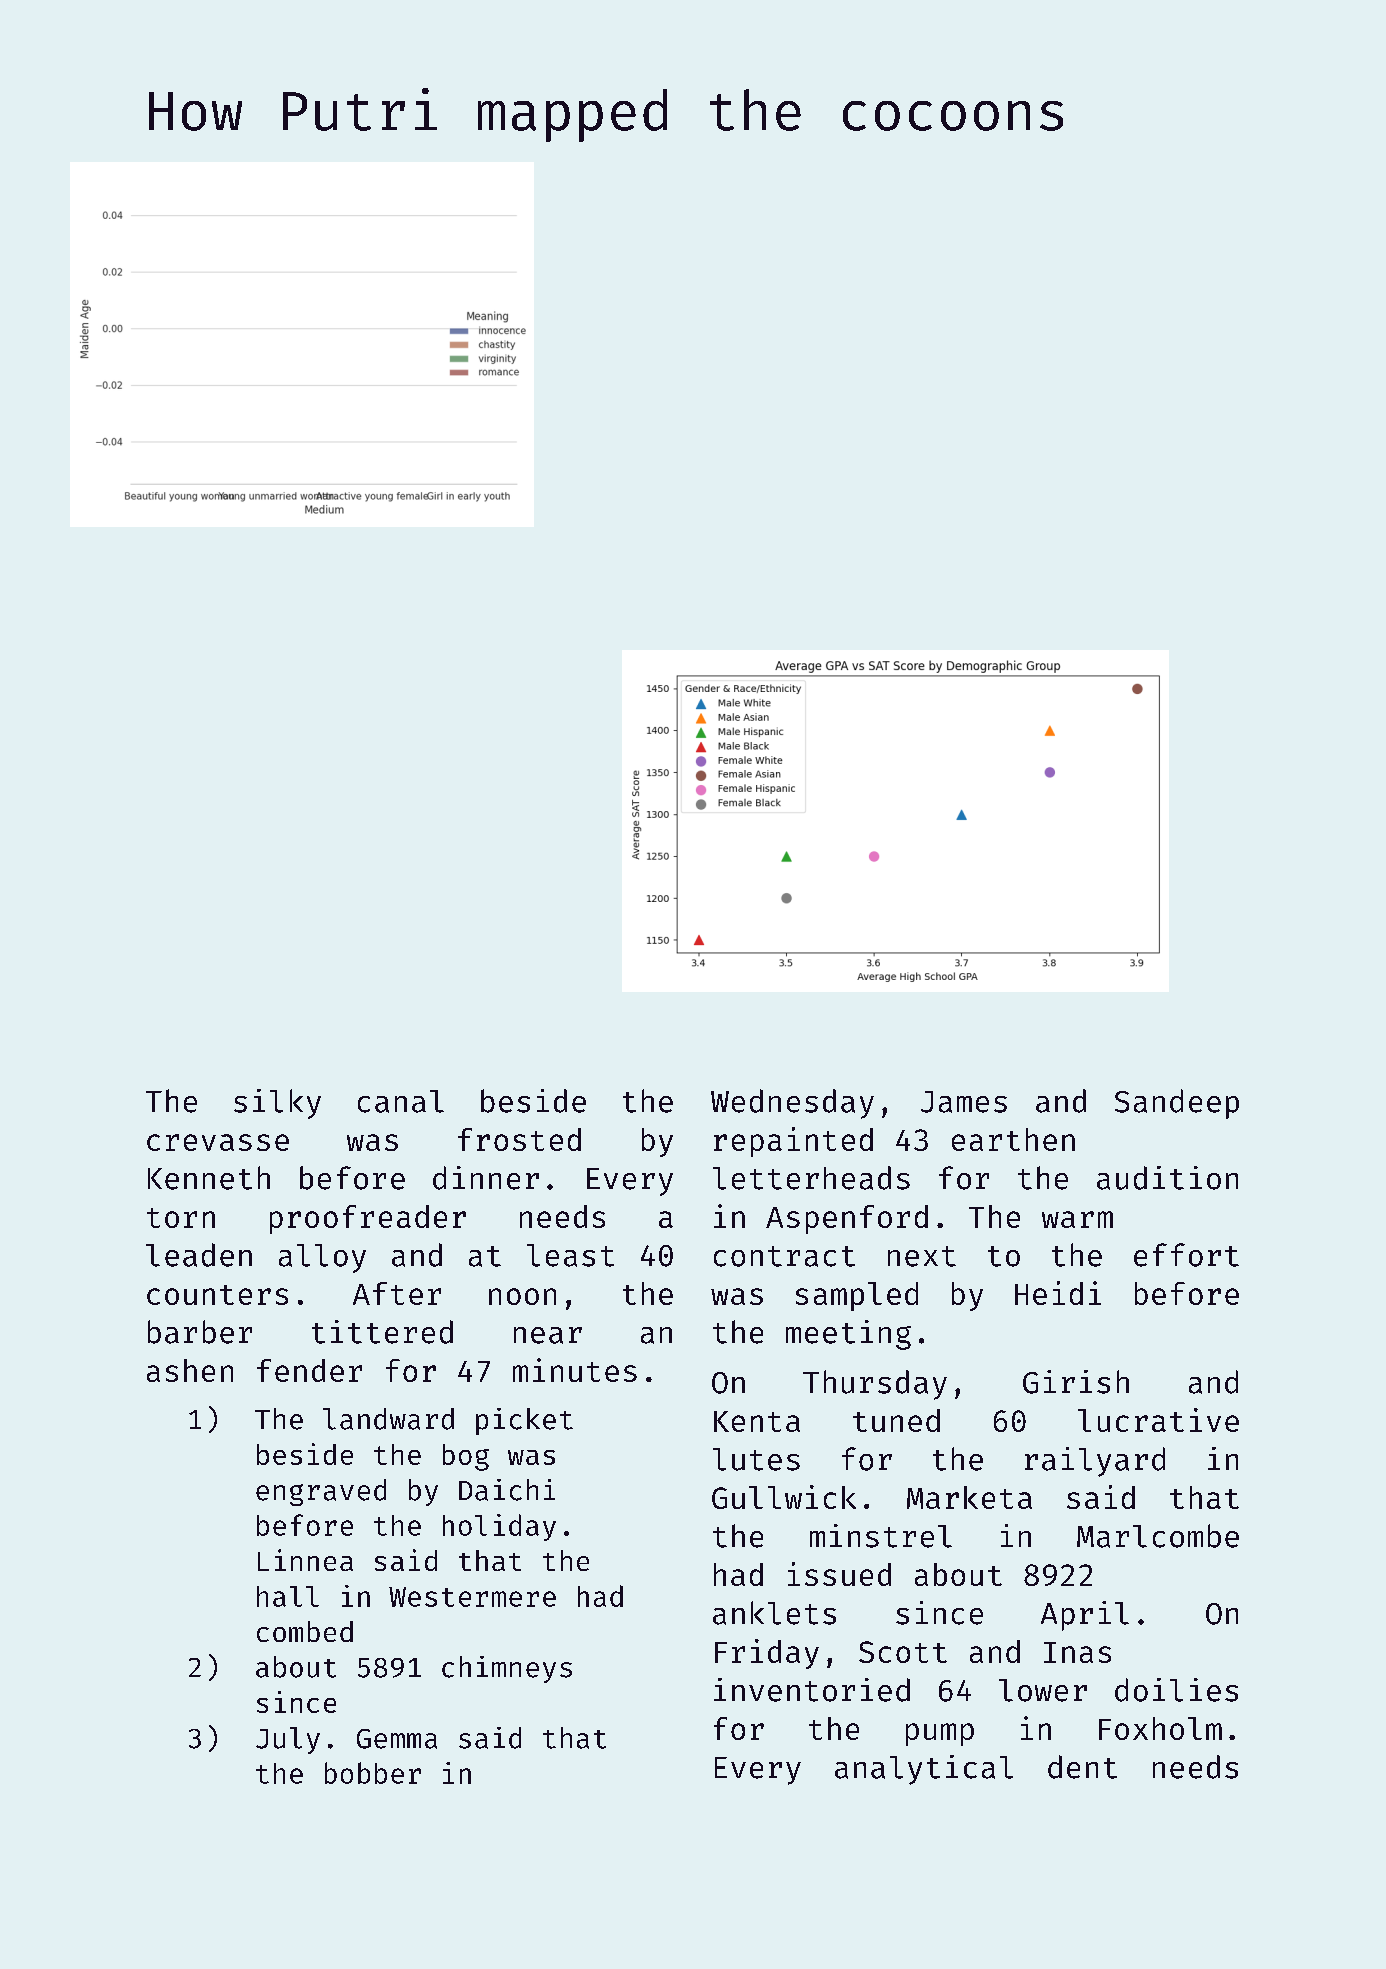 Image resolution: width=1386 pixels, height=1969 pixels. What do you see at coordinates (522, 1296) in the screenshot?
I see `noon` at bounding box center [522, 1296].
